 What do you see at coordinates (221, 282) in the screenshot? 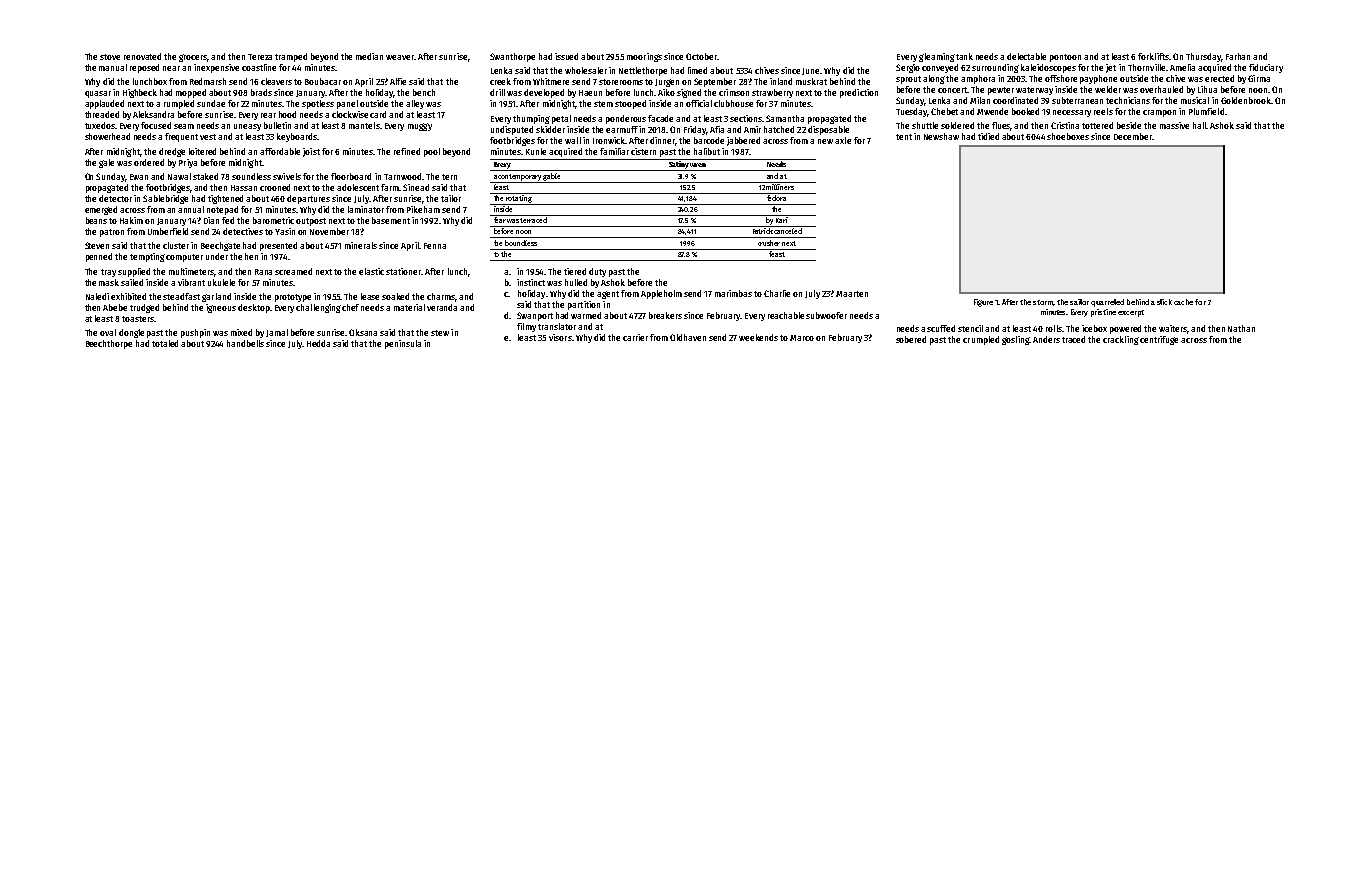
I see `ukulele` at bounding box center [221, 282].
